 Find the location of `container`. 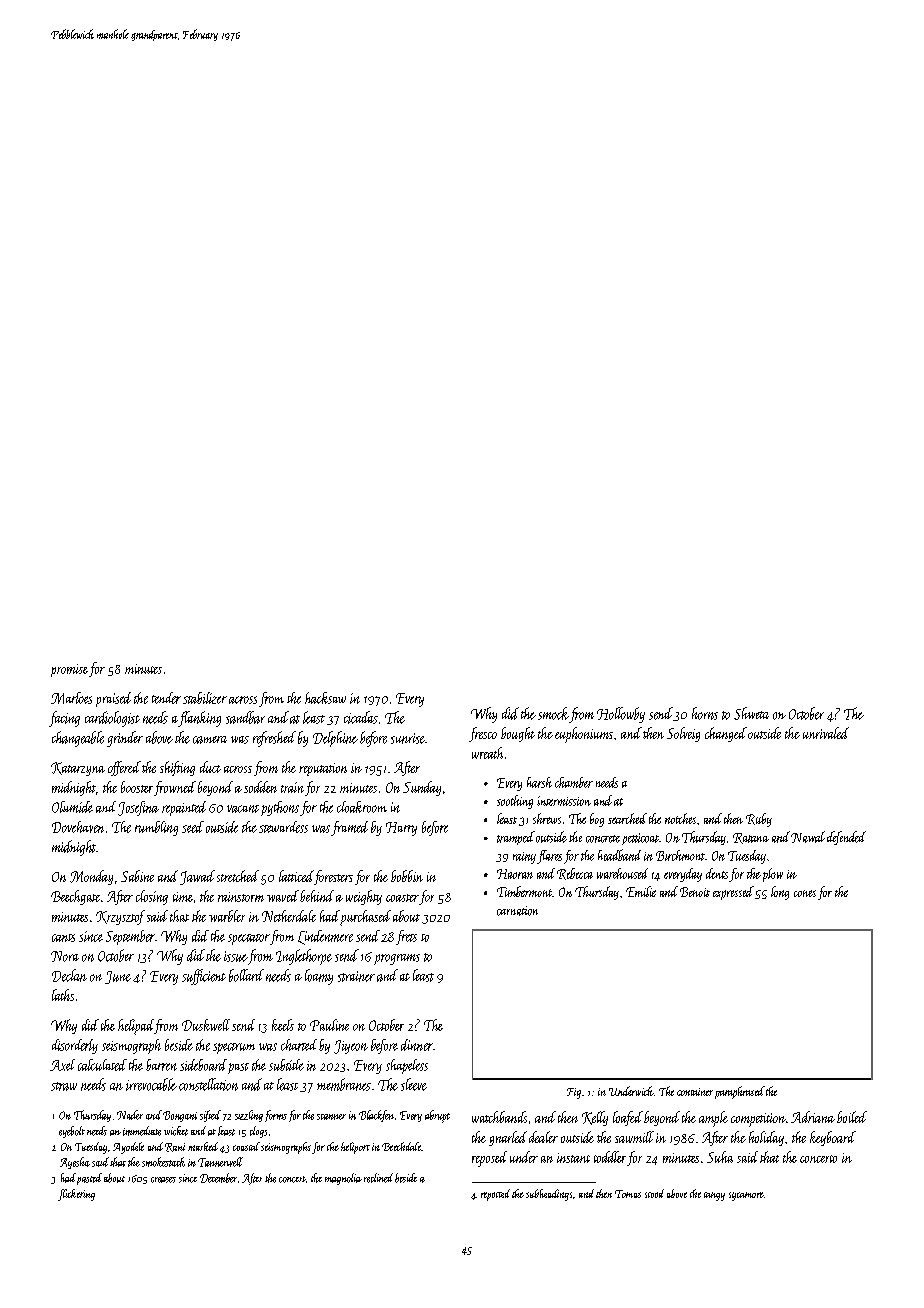

container is located at coordinates (695, 1092).
